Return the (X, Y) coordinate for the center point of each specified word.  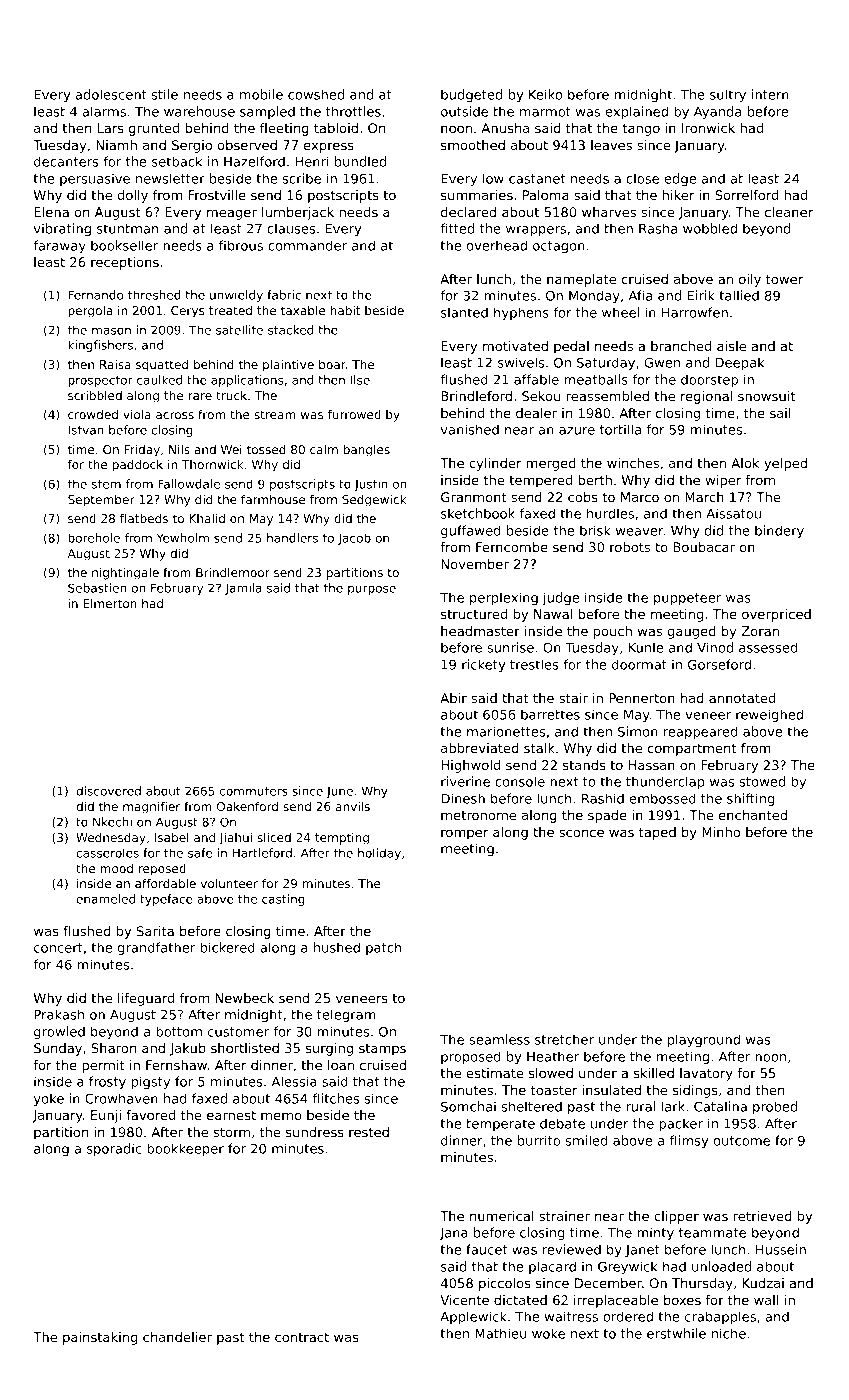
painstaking (100, 1338)
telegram (346, 1015)
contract (302, 1337)
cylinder (495, 464)
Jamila (243, 589)
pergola (90, 312)
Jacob (354, 539)
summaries (477, 195)
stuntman (127, 229)
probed (775, 1107)
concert (58, 948)
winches (633, 463)
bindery (779, 531)
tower (784, 279)
